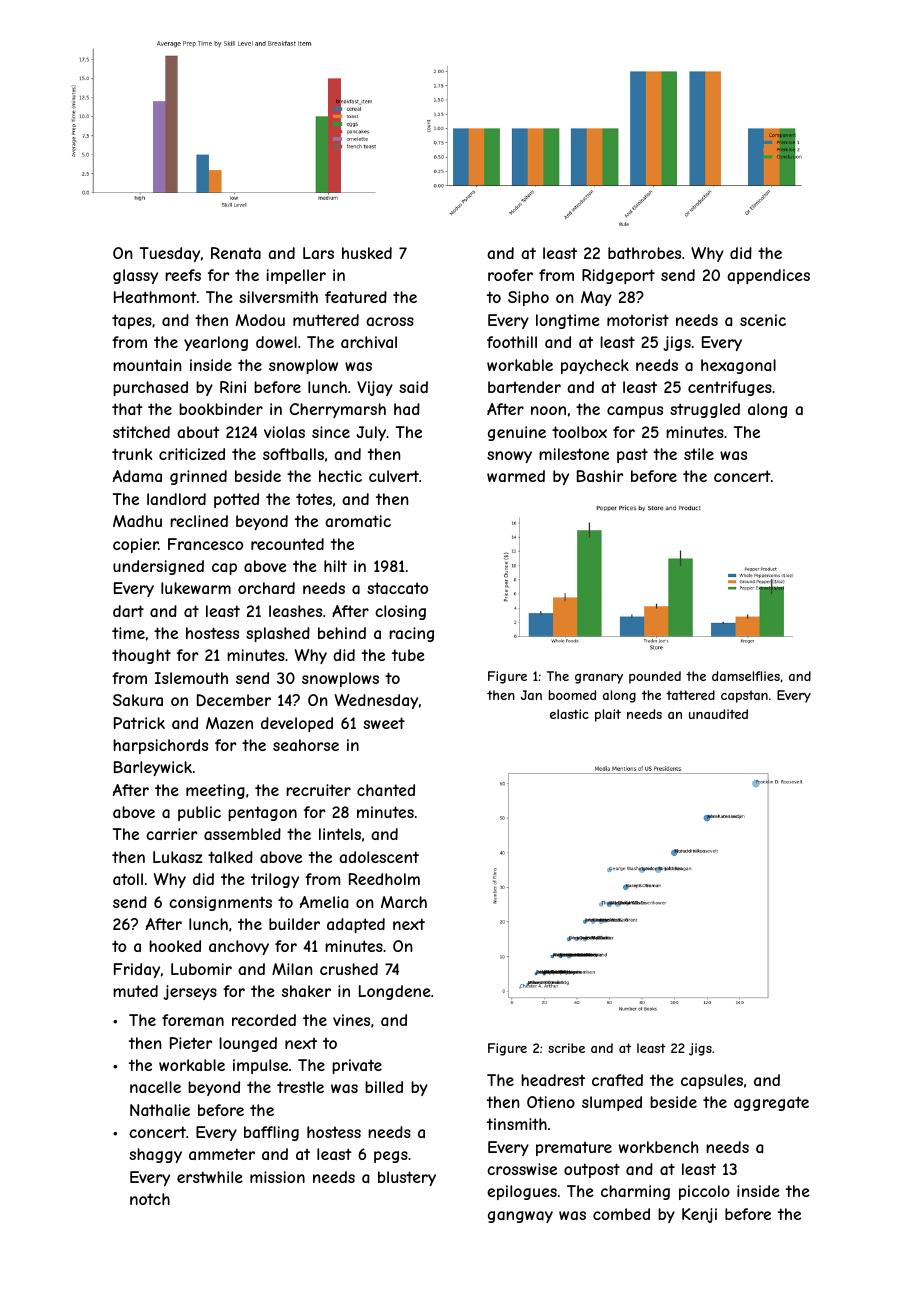  What do you see at coordinates (229, 723) in the page?
I see `Mazen` at bounding box center [229, 723].
